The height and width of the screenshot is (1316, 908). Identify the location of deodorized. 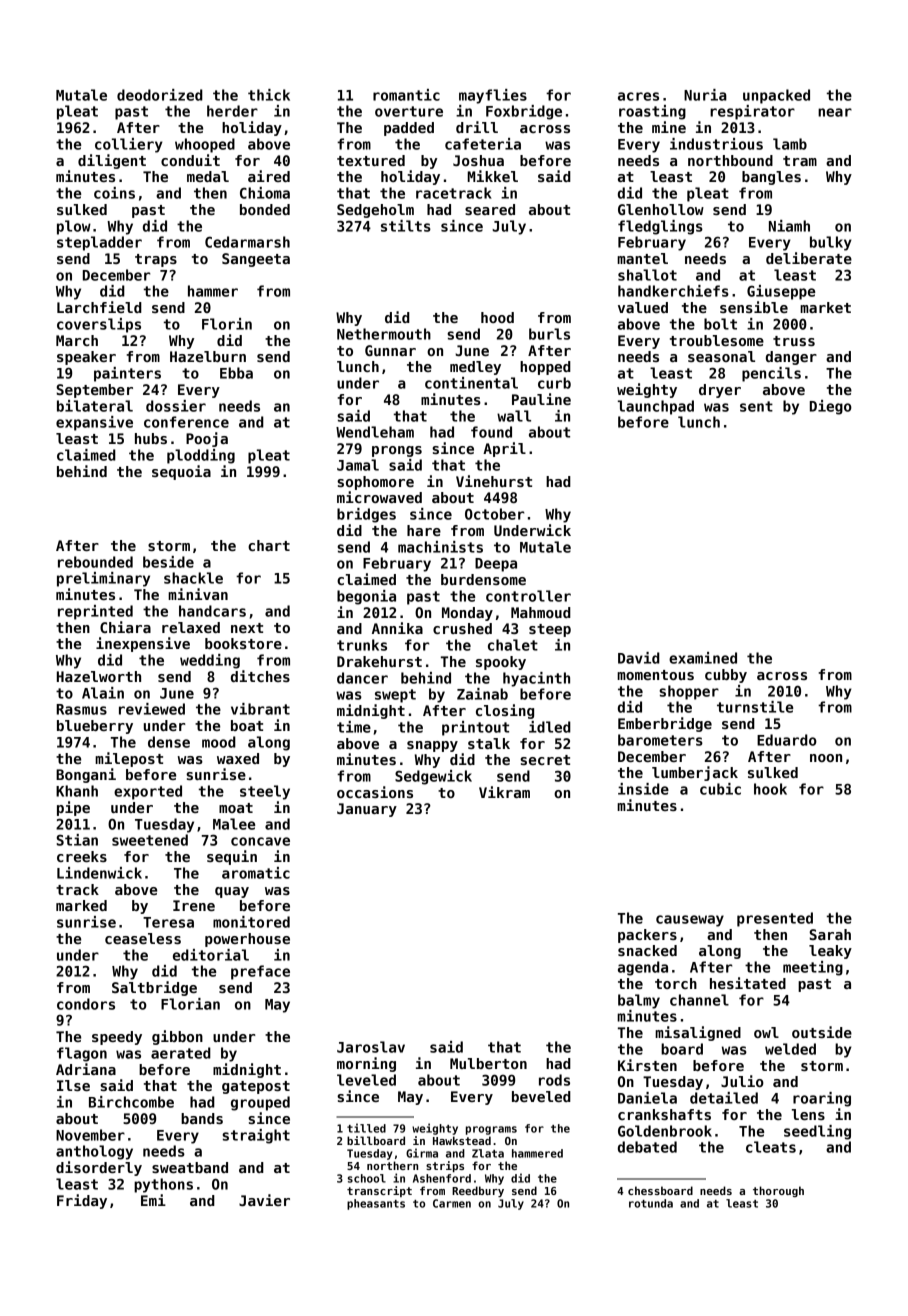
(160, 95).
